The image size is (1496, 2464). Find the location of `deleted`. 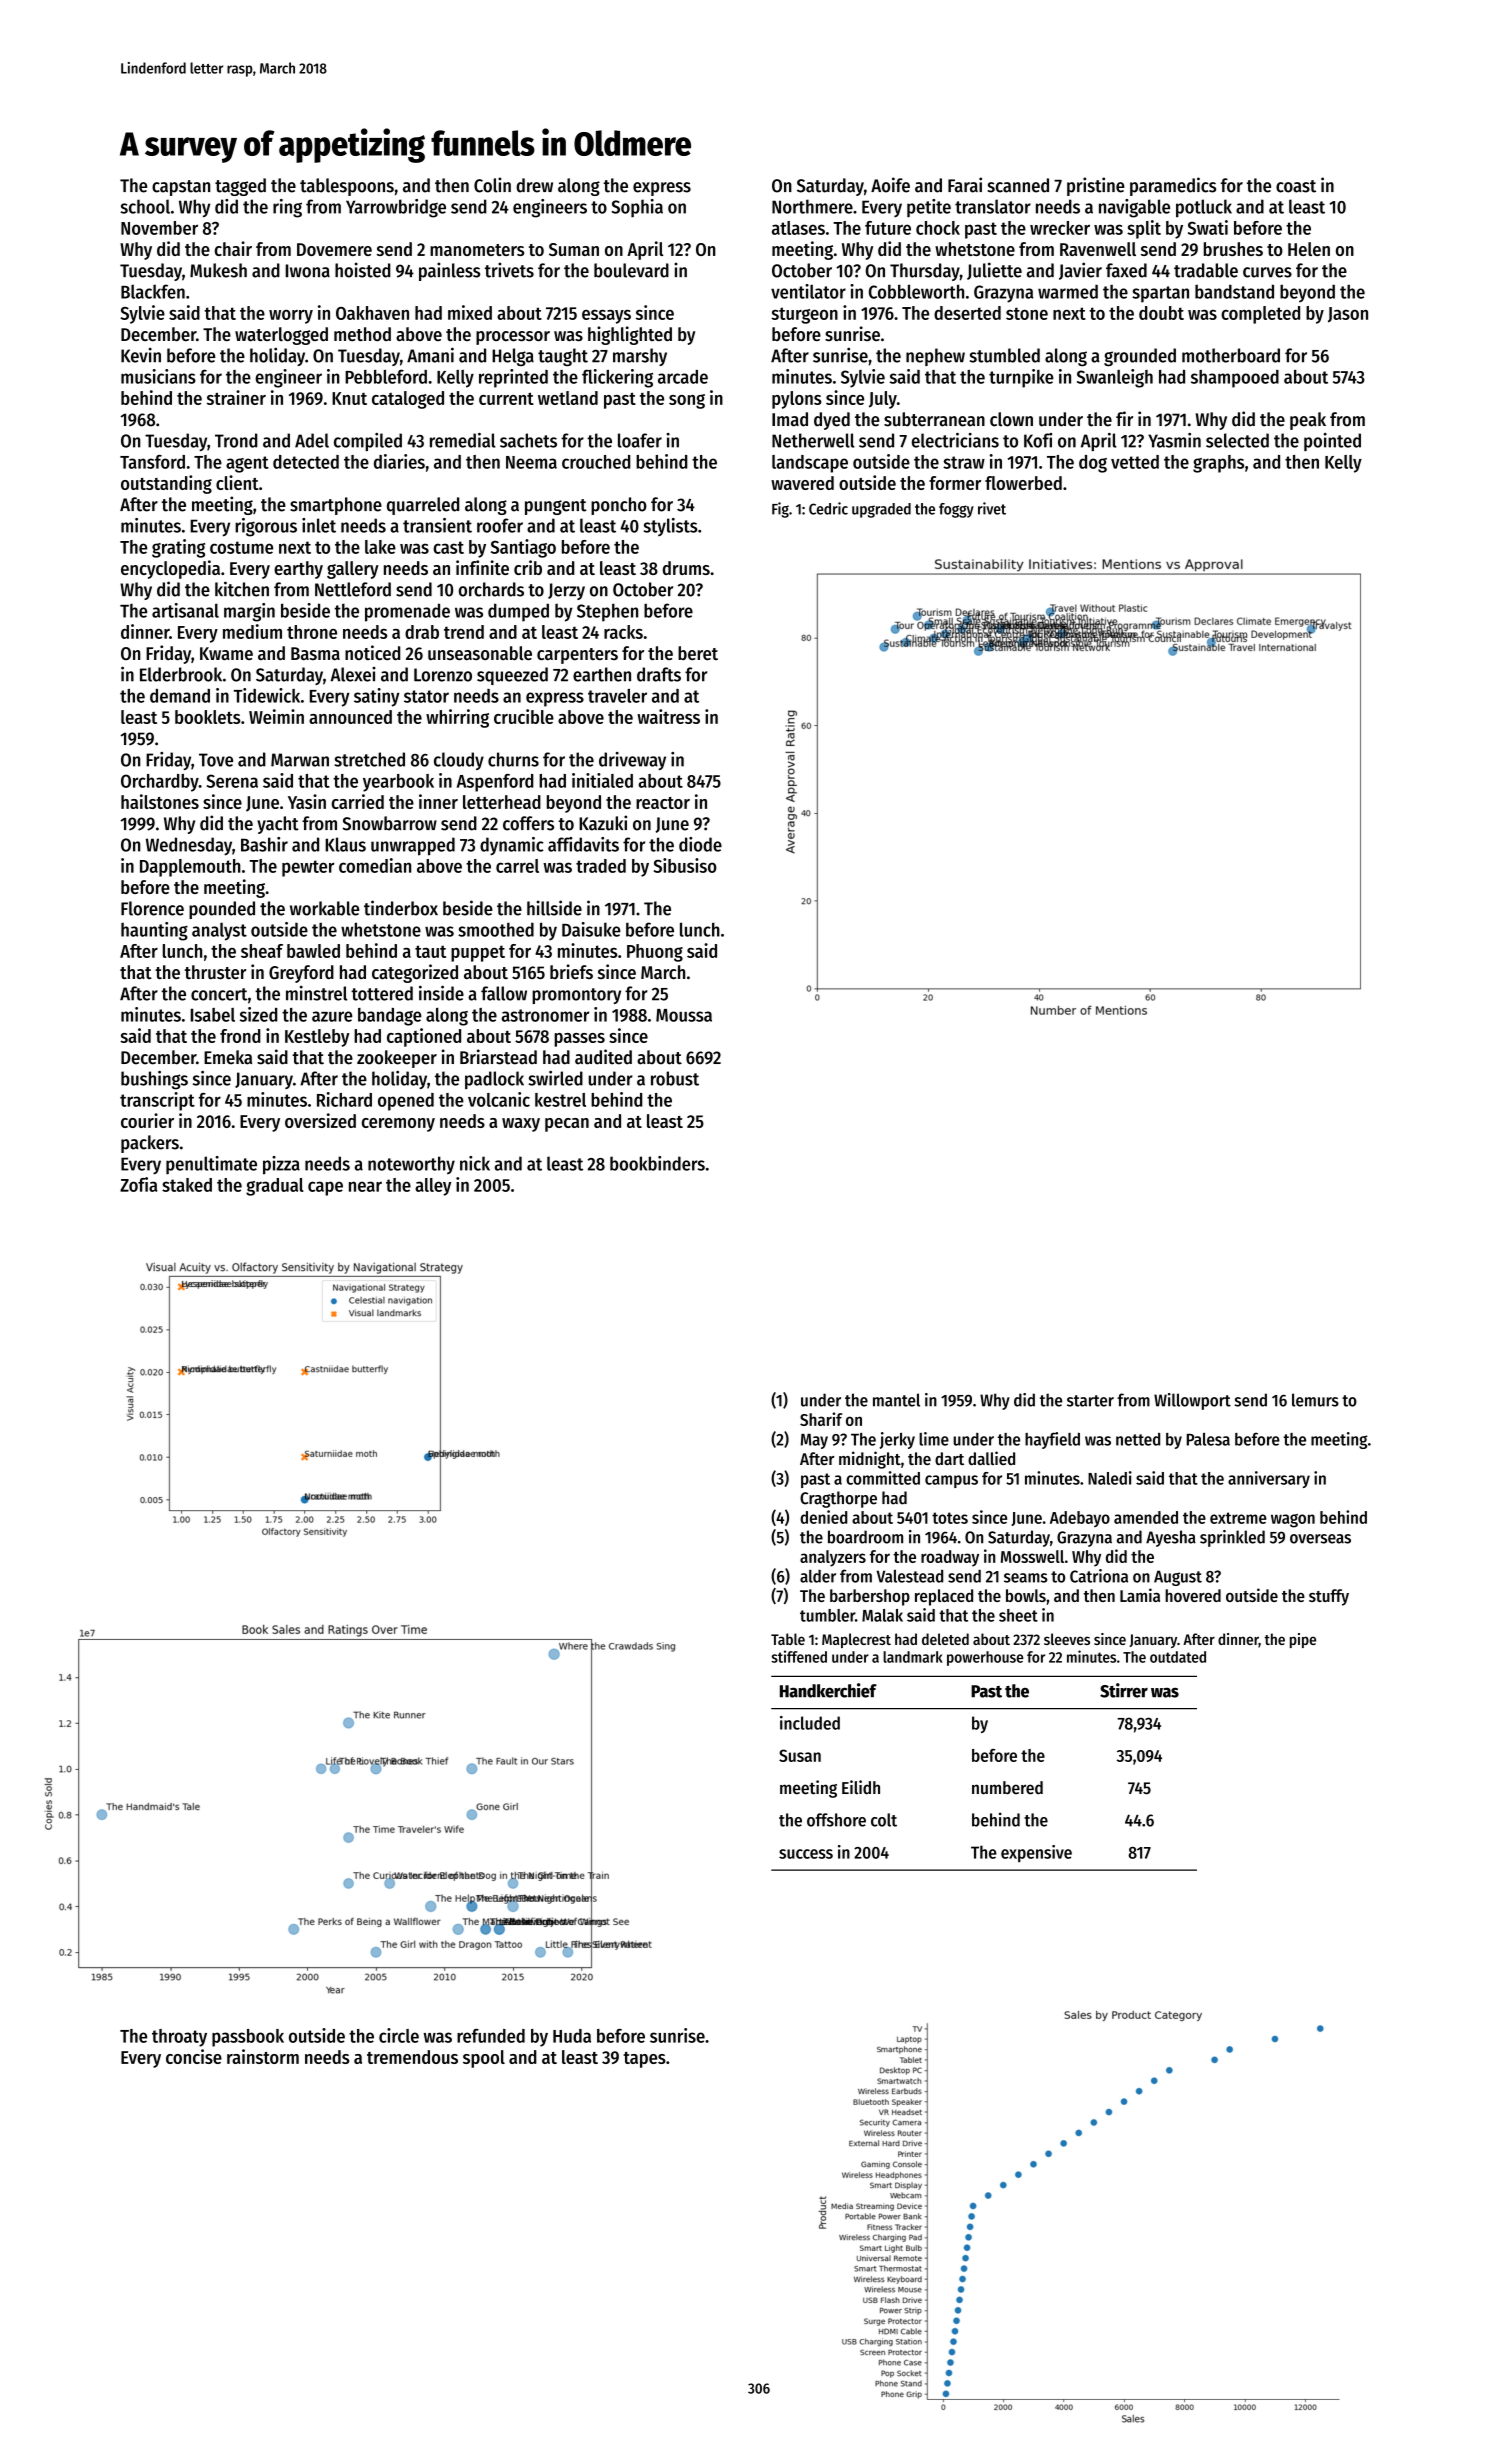

deleted is located at coordinates (945, 1639).
